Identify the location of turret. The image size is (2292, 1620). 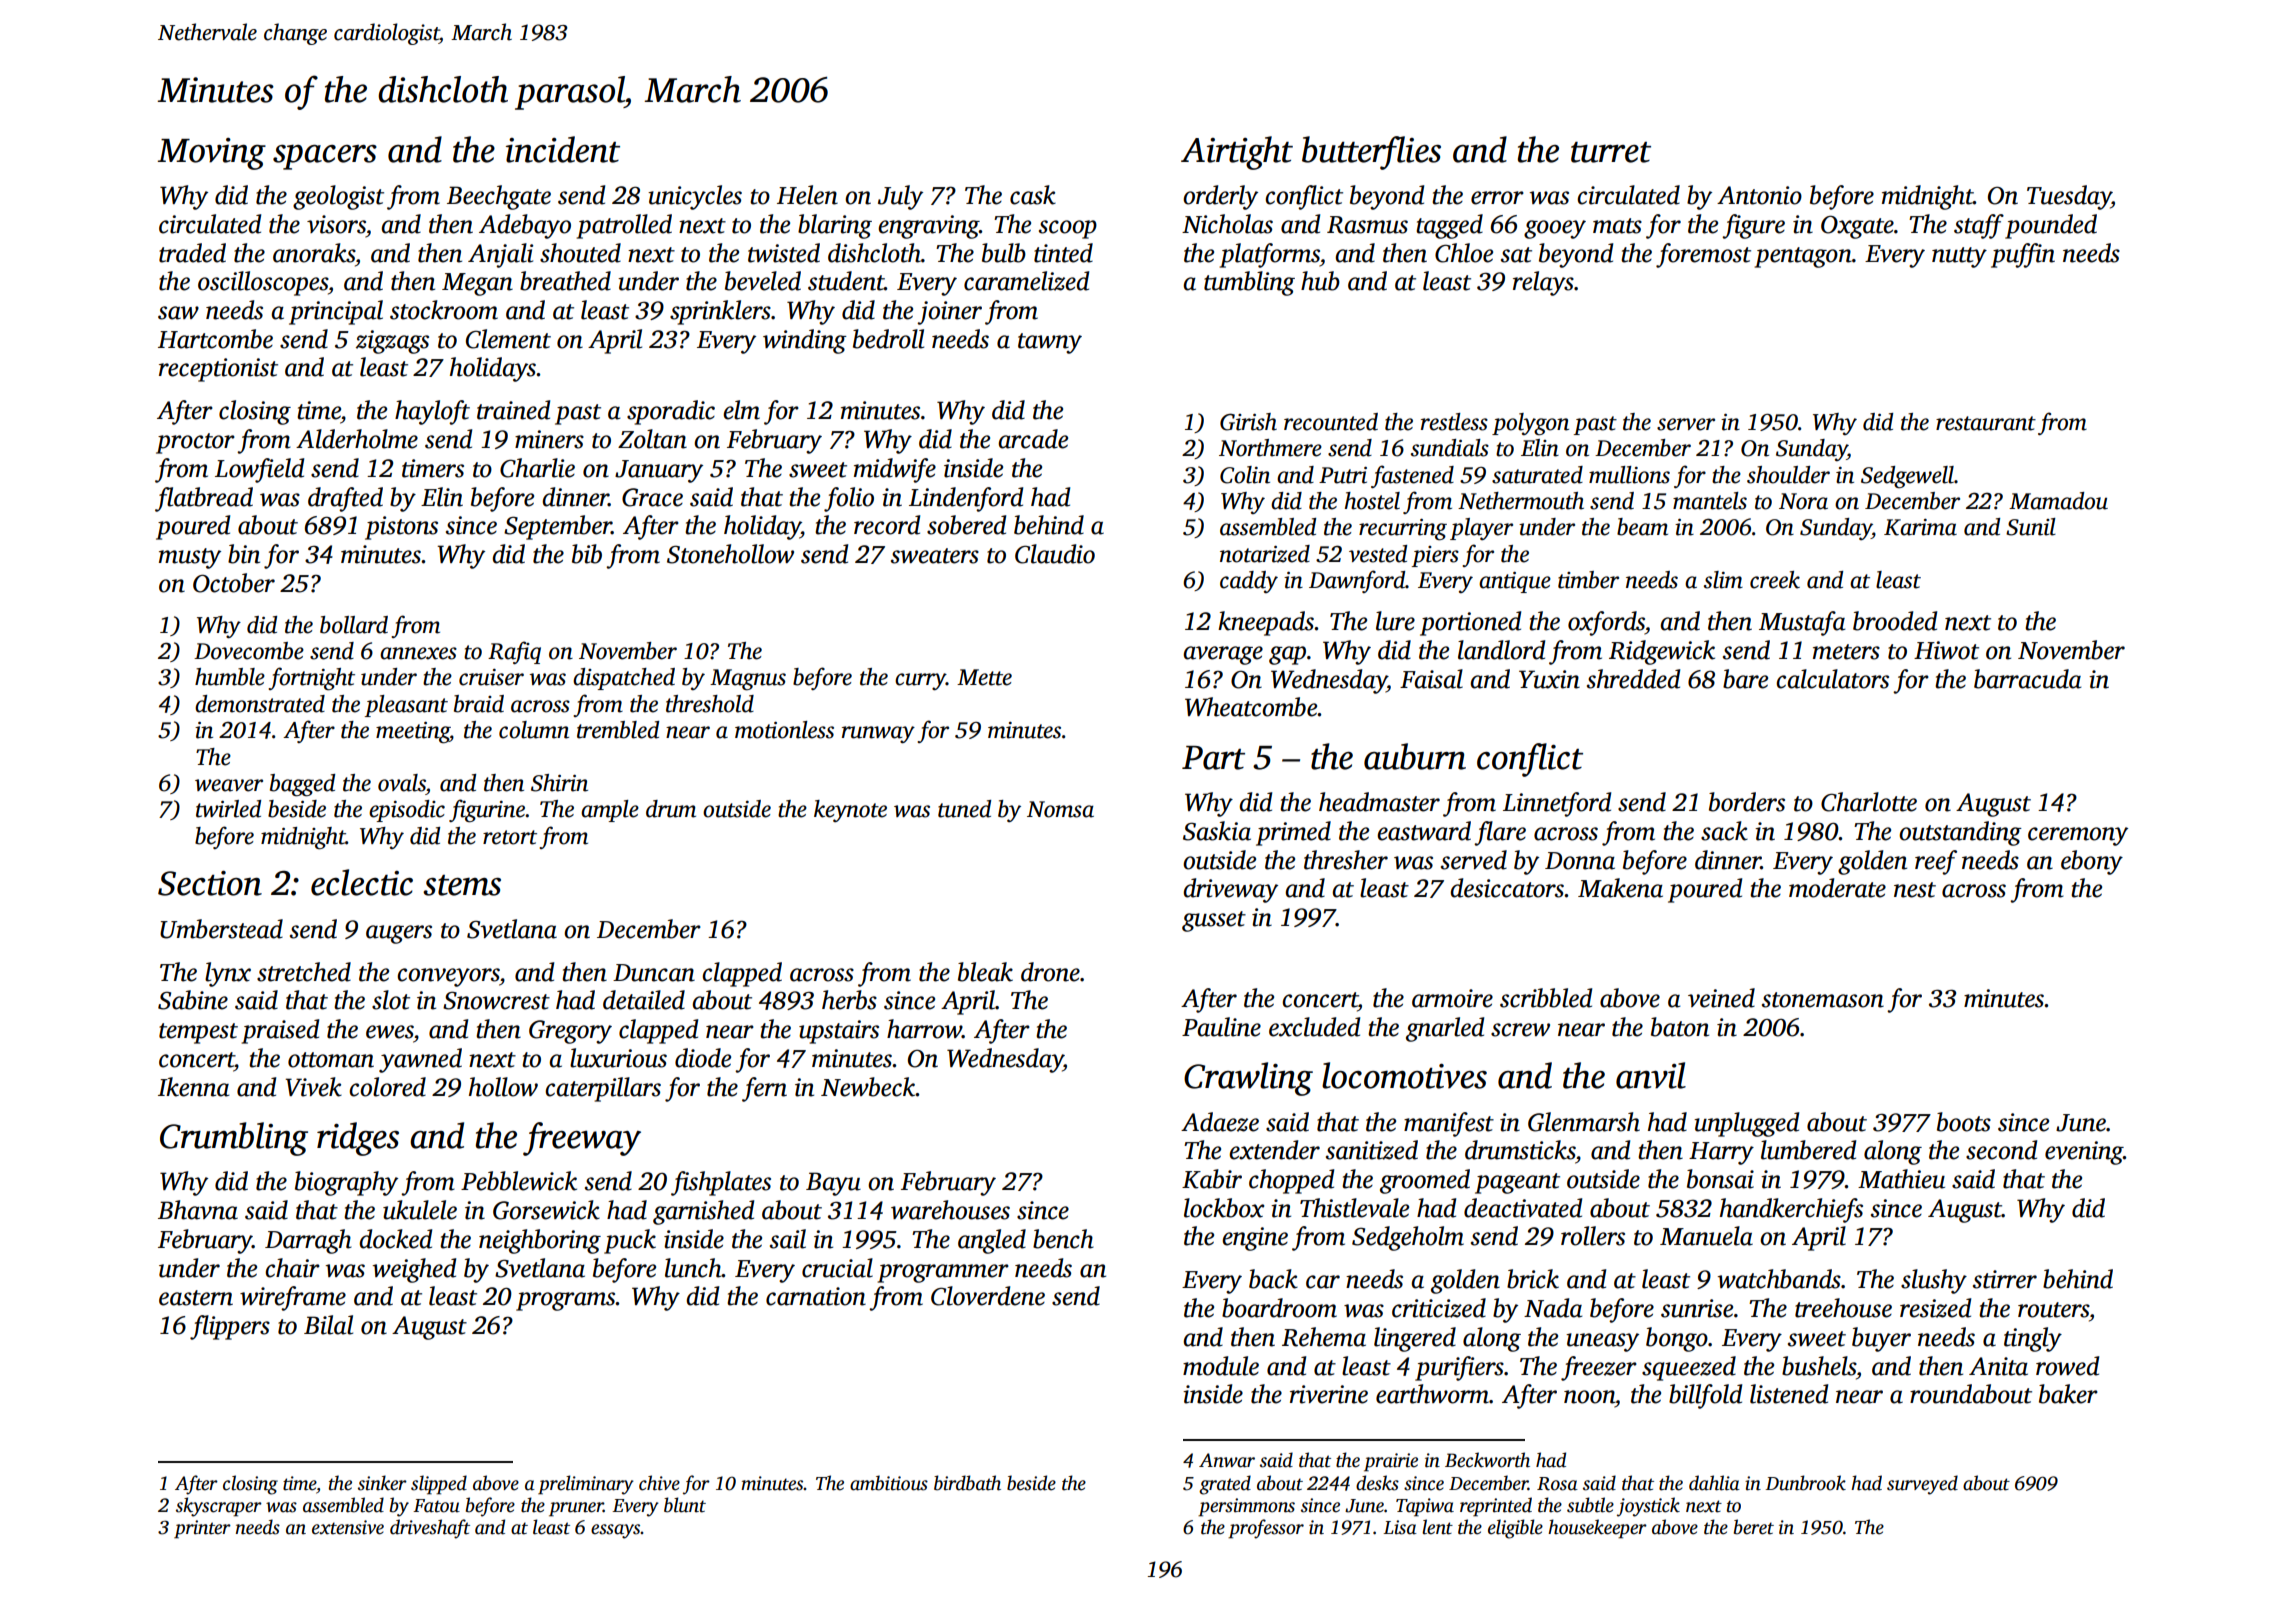
(1611, 152).
